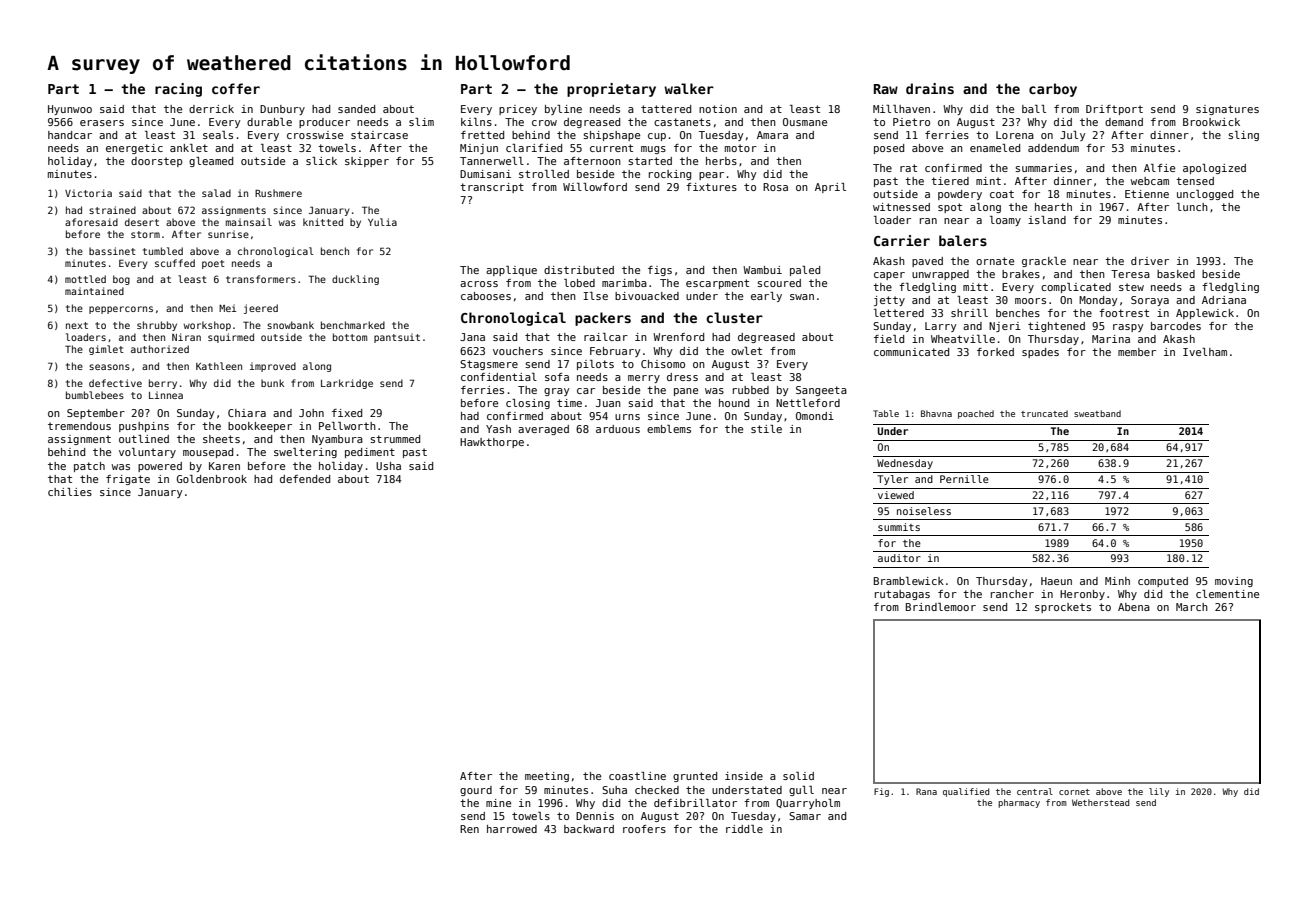  Describe the element at coordinates (492, 443) in the screenshot. I see `Hawkthorpe` at that location.
